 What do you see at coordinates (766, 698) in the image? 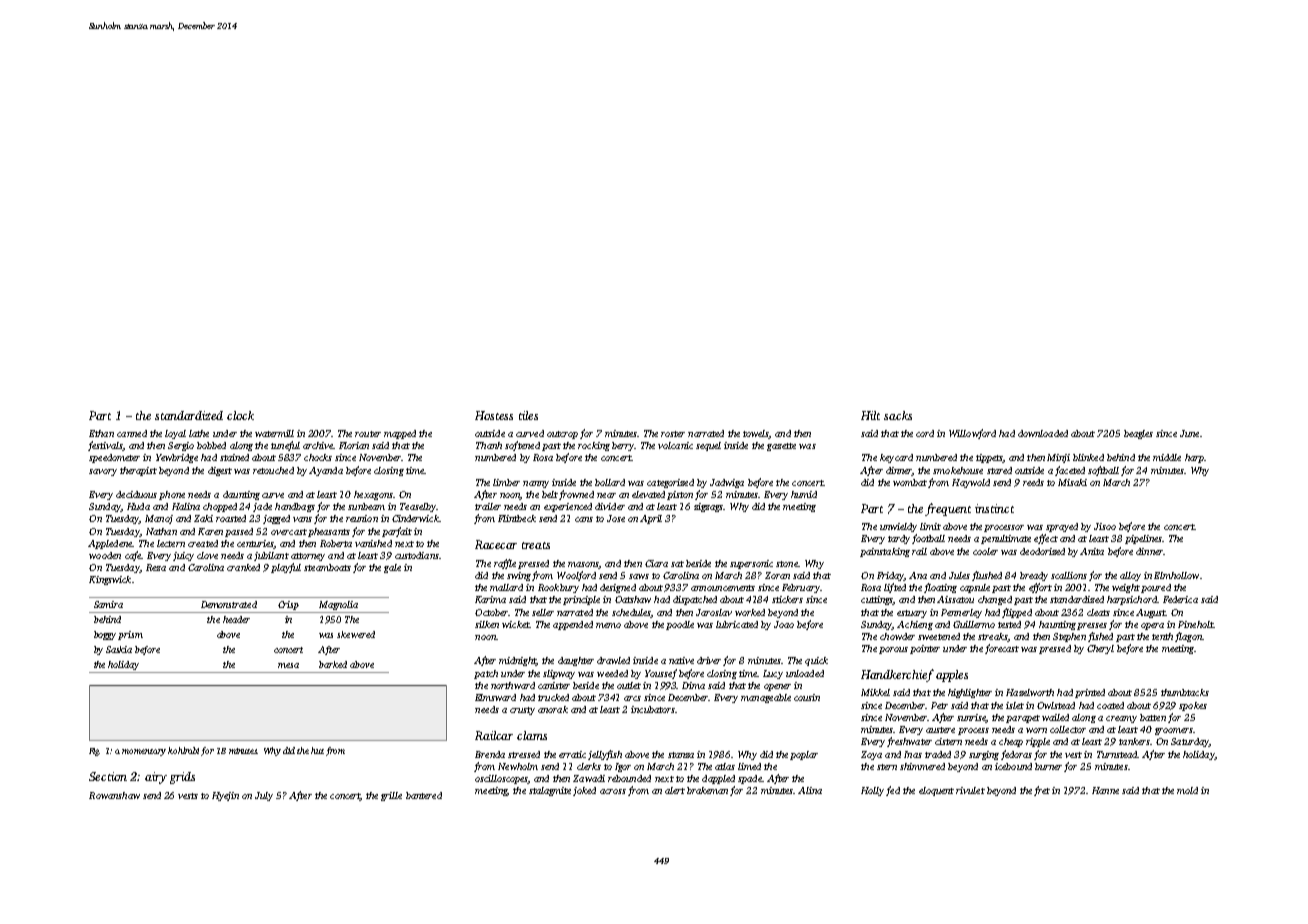
I see `manageable` at bounding box center [766, 698].
